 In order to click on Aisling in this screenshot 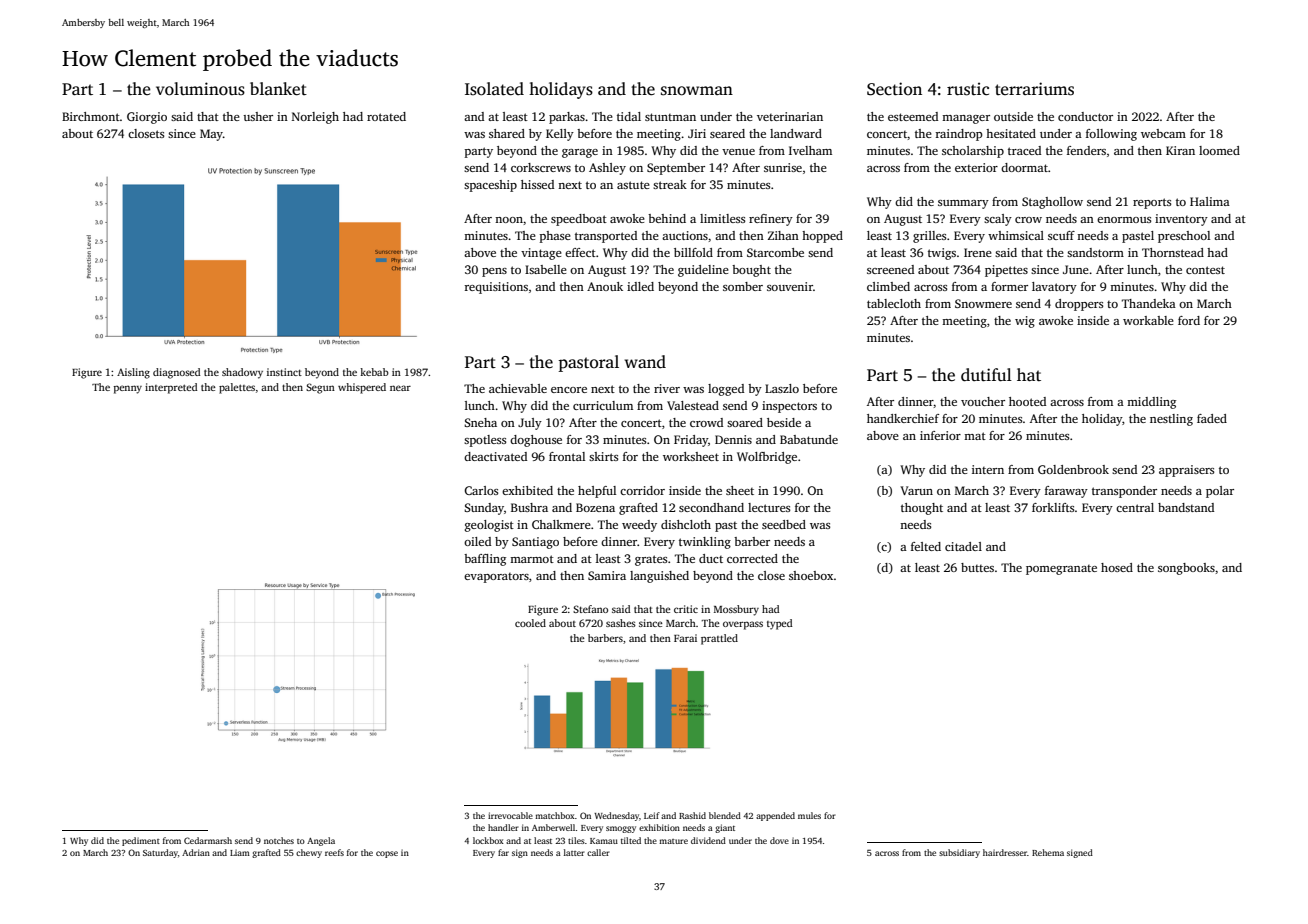, I will do `click(133, 373)`.
